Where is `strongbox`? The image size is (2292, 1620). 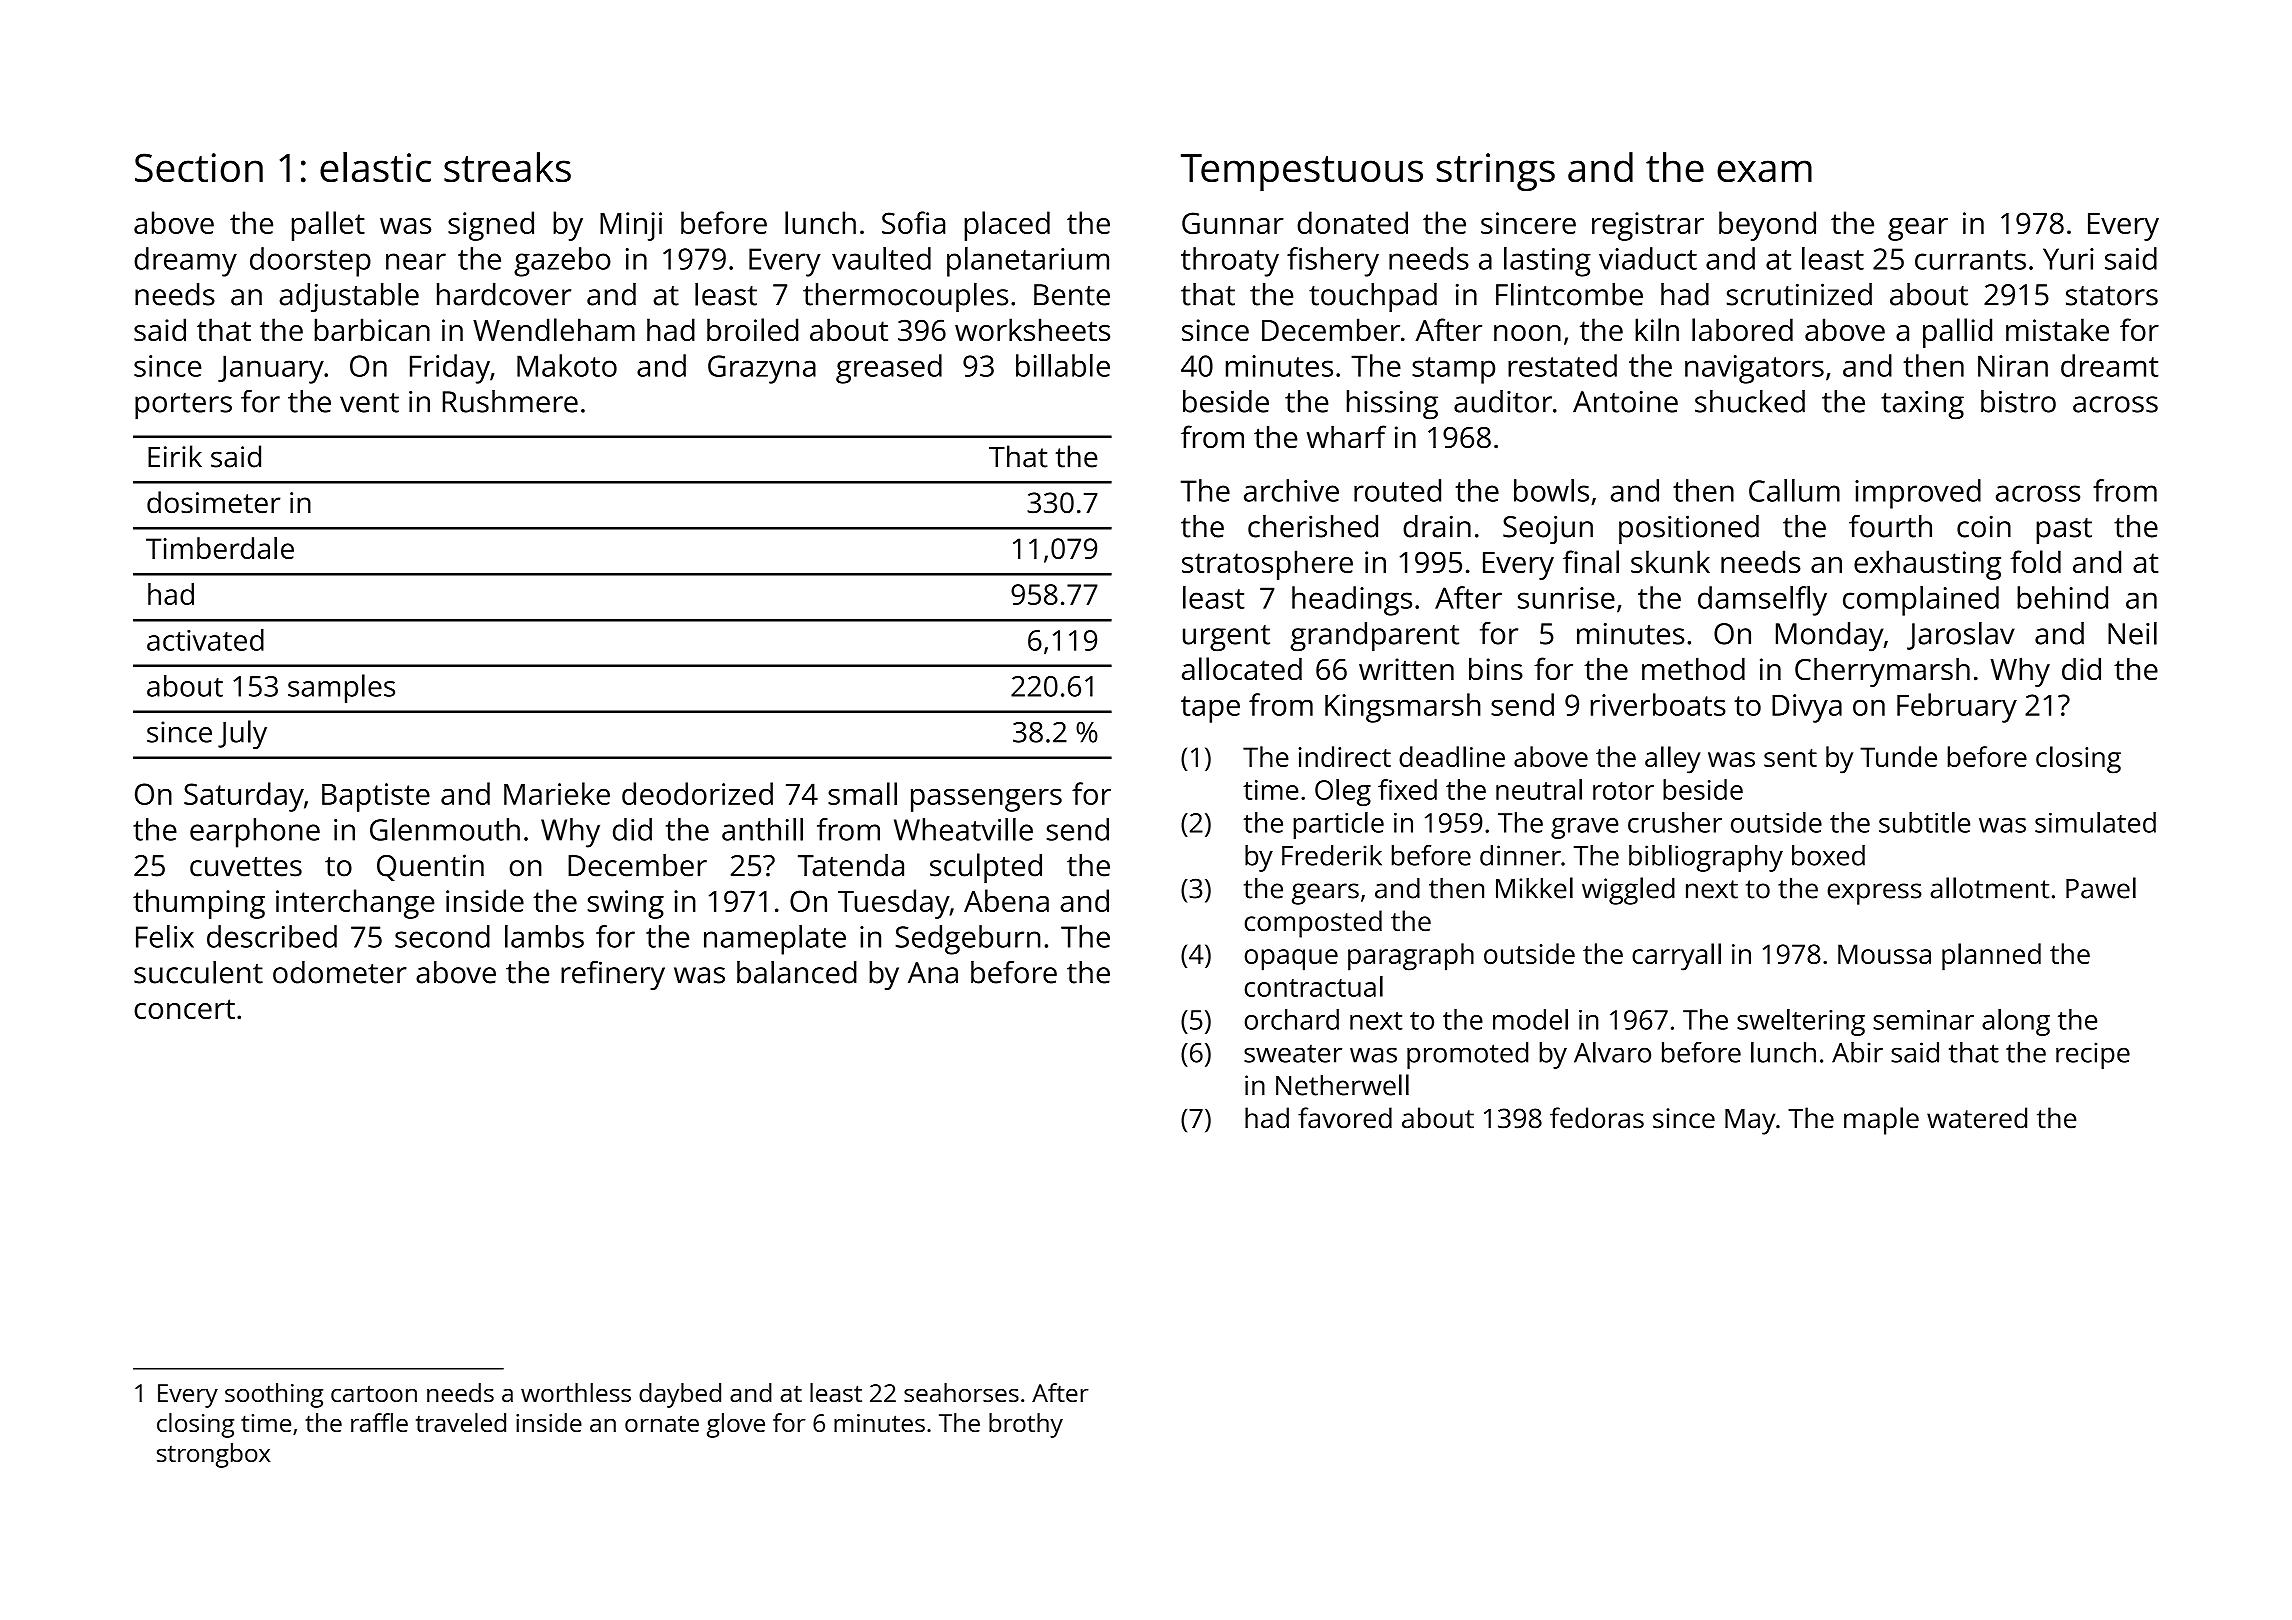 strongbox is located at coordinates (214, 1455).
